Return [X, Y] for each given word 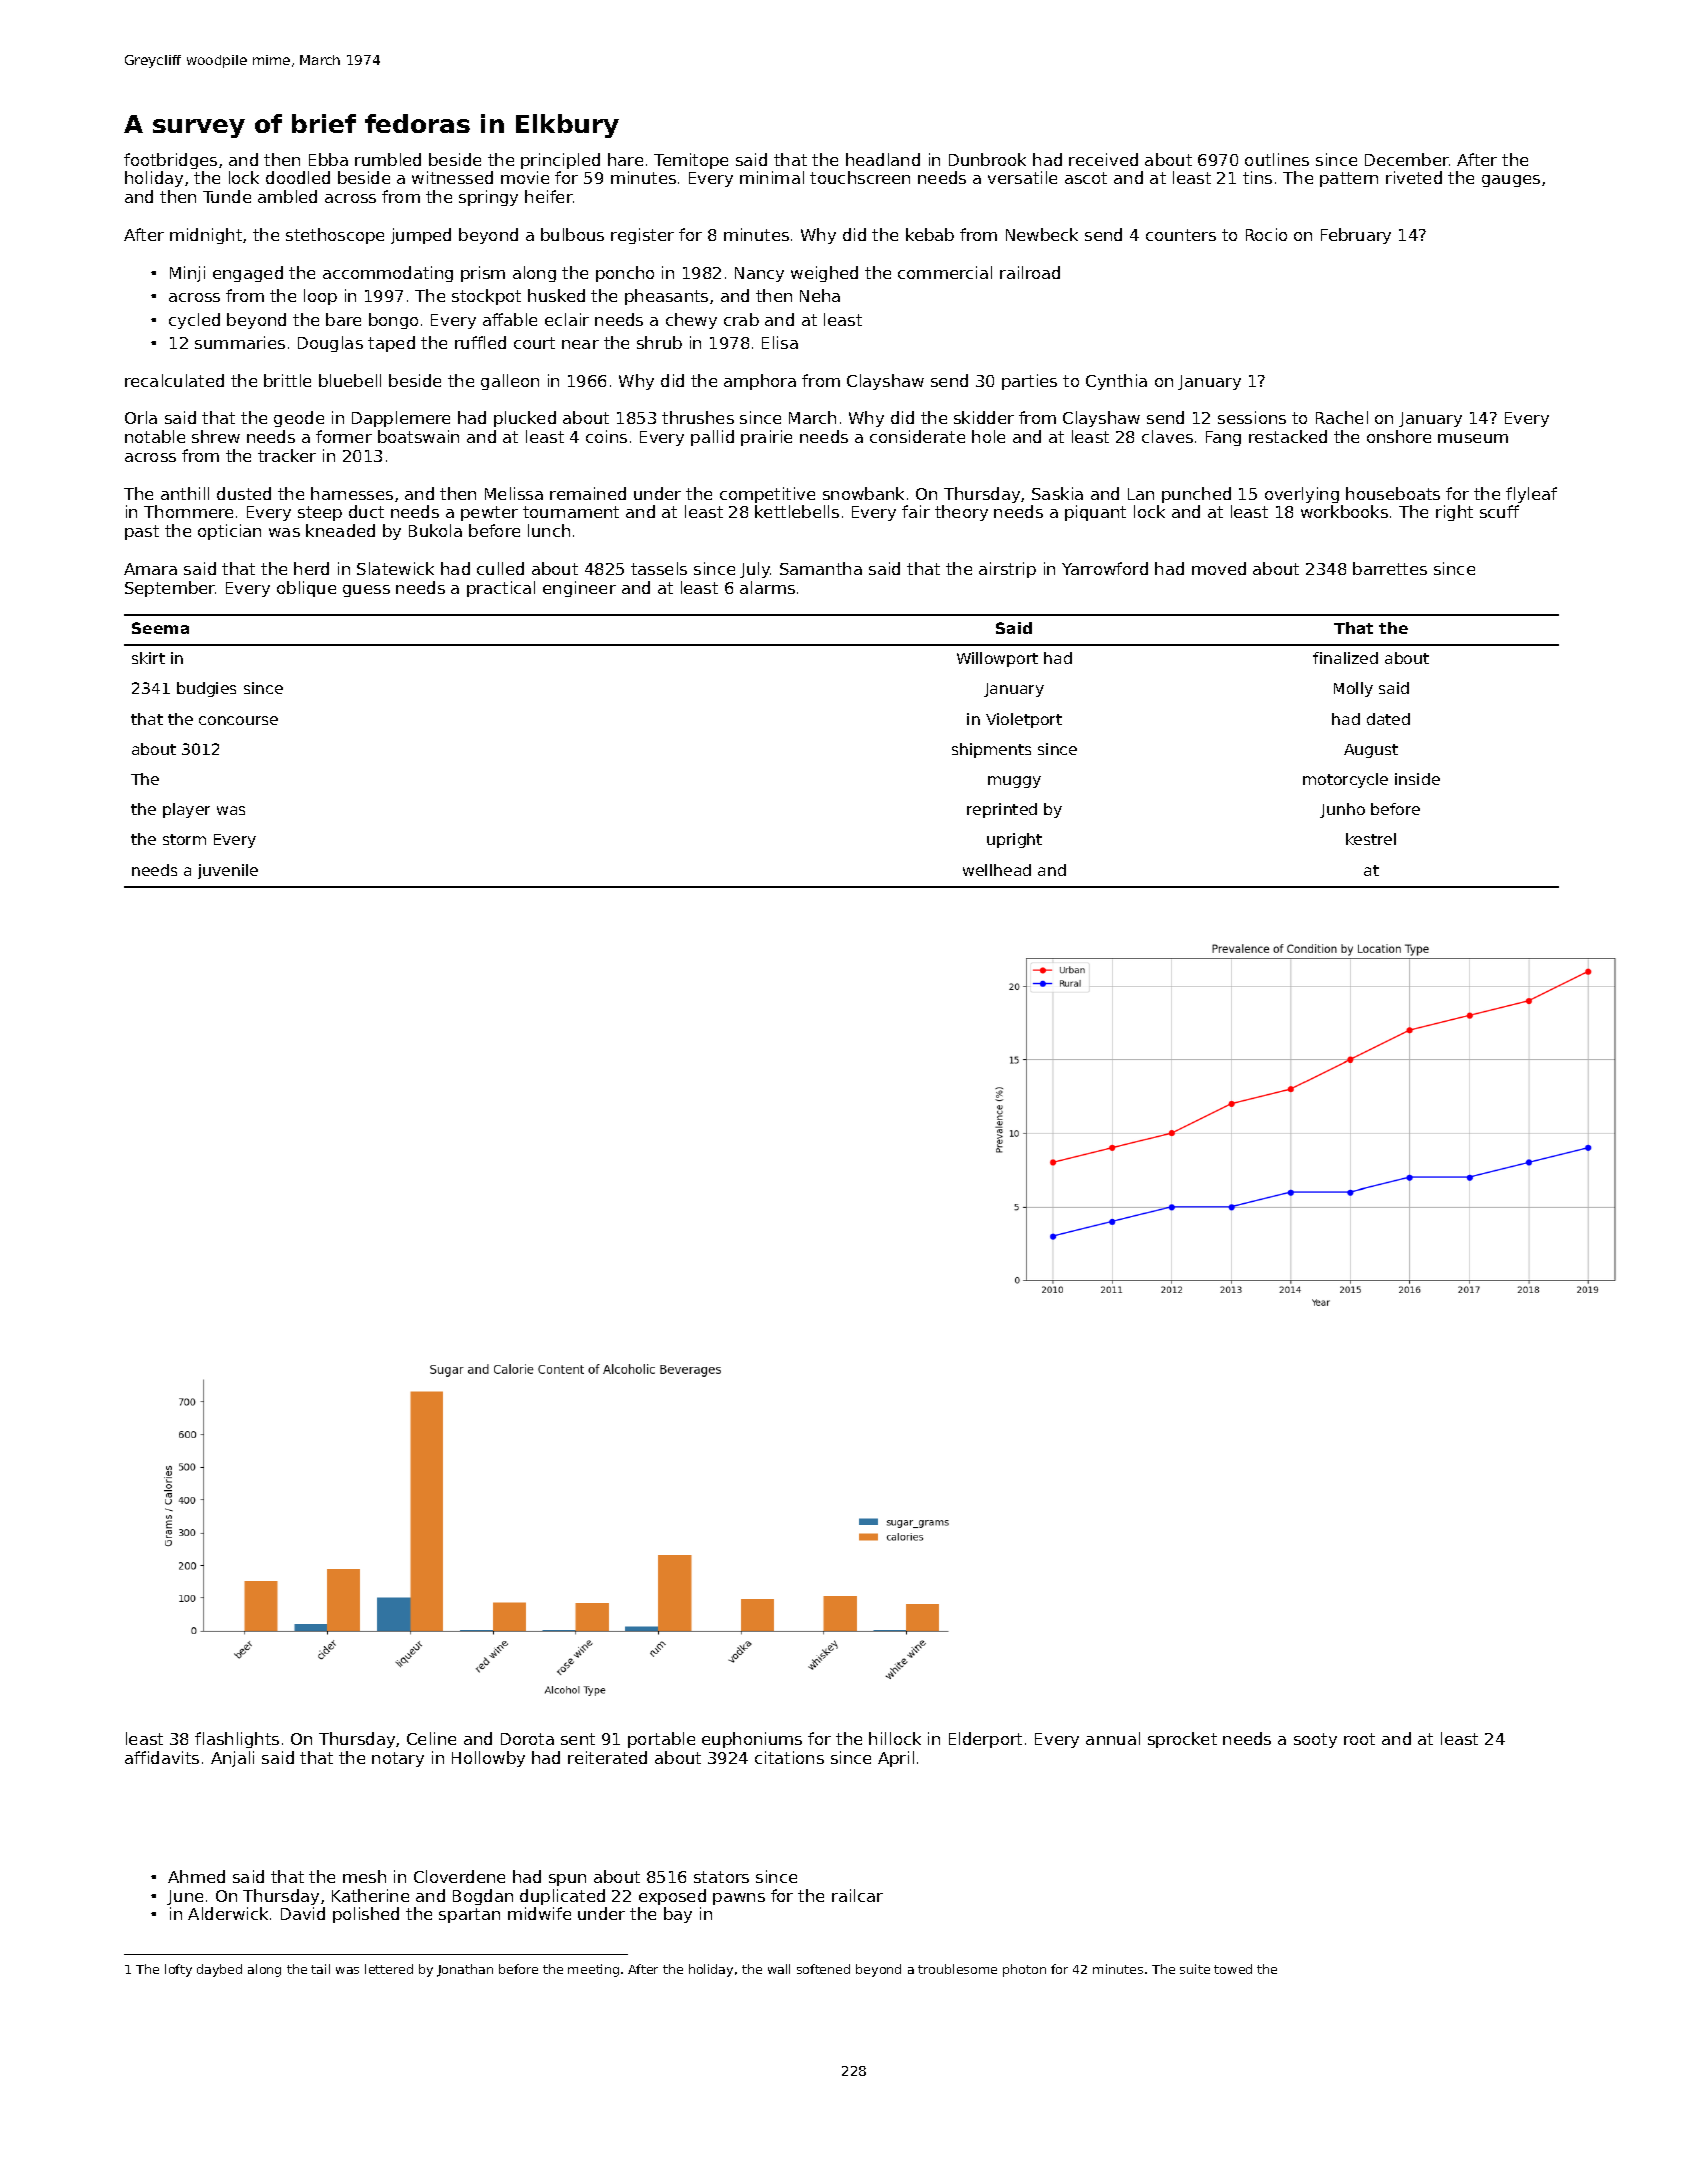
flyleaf [1531, 495]
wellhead [997, 870]
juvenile [228, 871]
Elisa [780, 342]
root [1359, 1739]
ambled [287, 196]
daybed [219, 1970]
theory [961, 513]
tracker [287, 455]
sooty [1315, 1740]
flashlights [237, 1740]
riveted [1414, 177]
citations [789, 1757]
